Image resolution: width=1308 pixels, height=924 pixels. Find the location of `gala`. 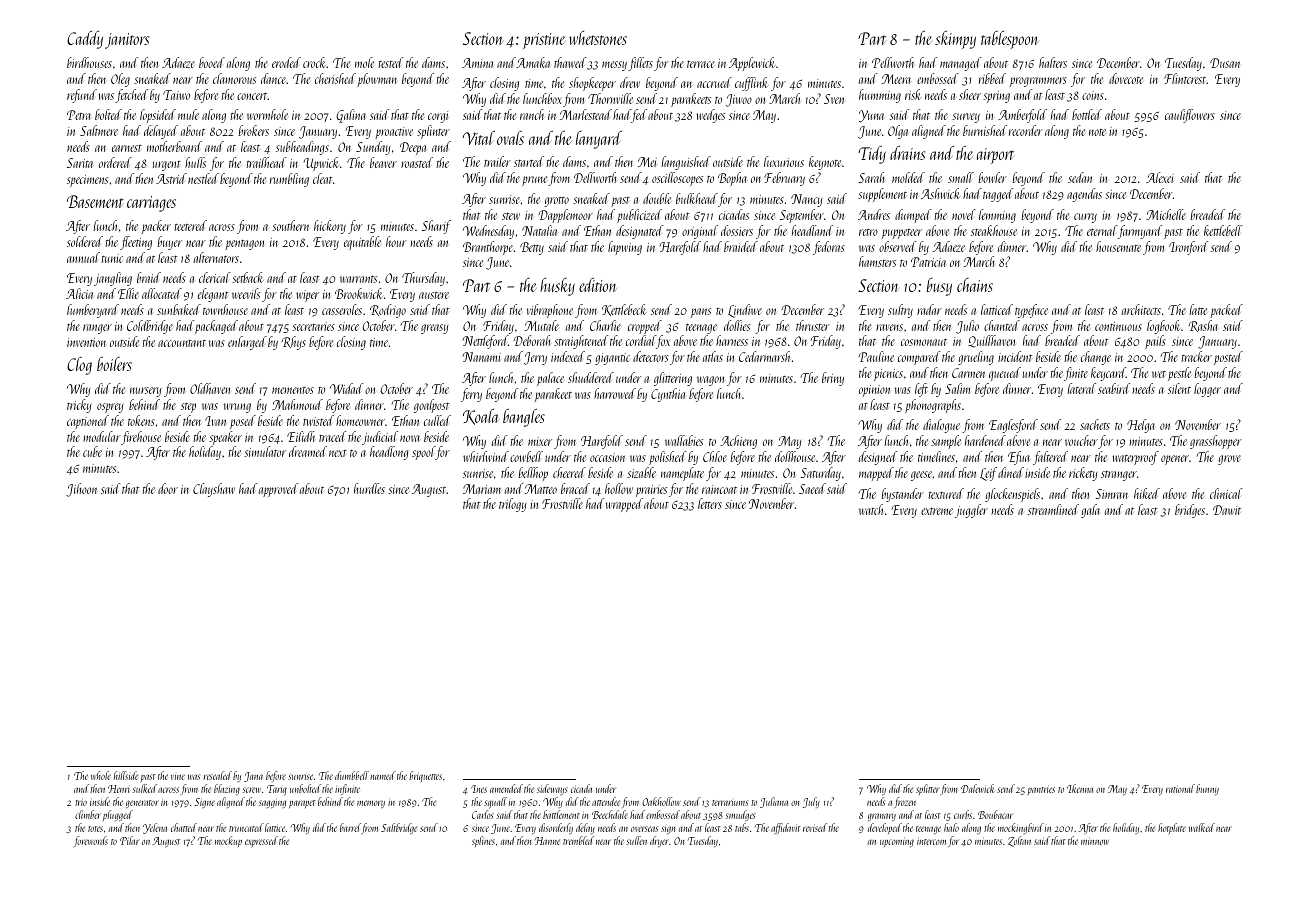

gala is located at coordinates (1090, 511).
